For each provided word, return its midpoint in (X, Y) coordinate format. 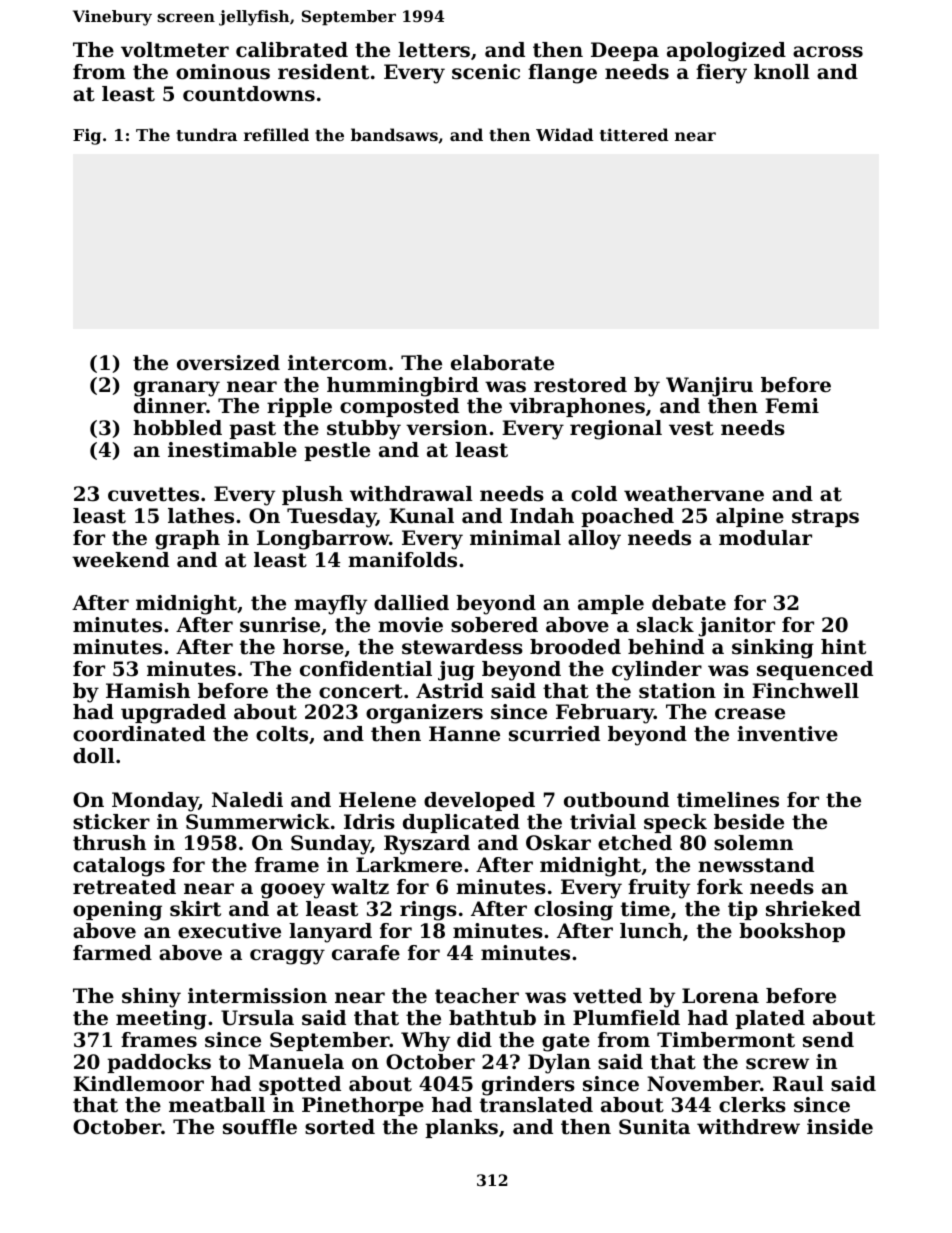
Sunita (654, 1127)
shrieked (813, 909)
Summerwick (258, 822)
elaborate (502, 363)
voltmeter (175, 50)
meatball (217, 1105)
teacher (477, 996)
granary (177, 389)
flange (562, 74)
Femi (792, 405)
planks (461, 1128)
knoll (782, 72)
